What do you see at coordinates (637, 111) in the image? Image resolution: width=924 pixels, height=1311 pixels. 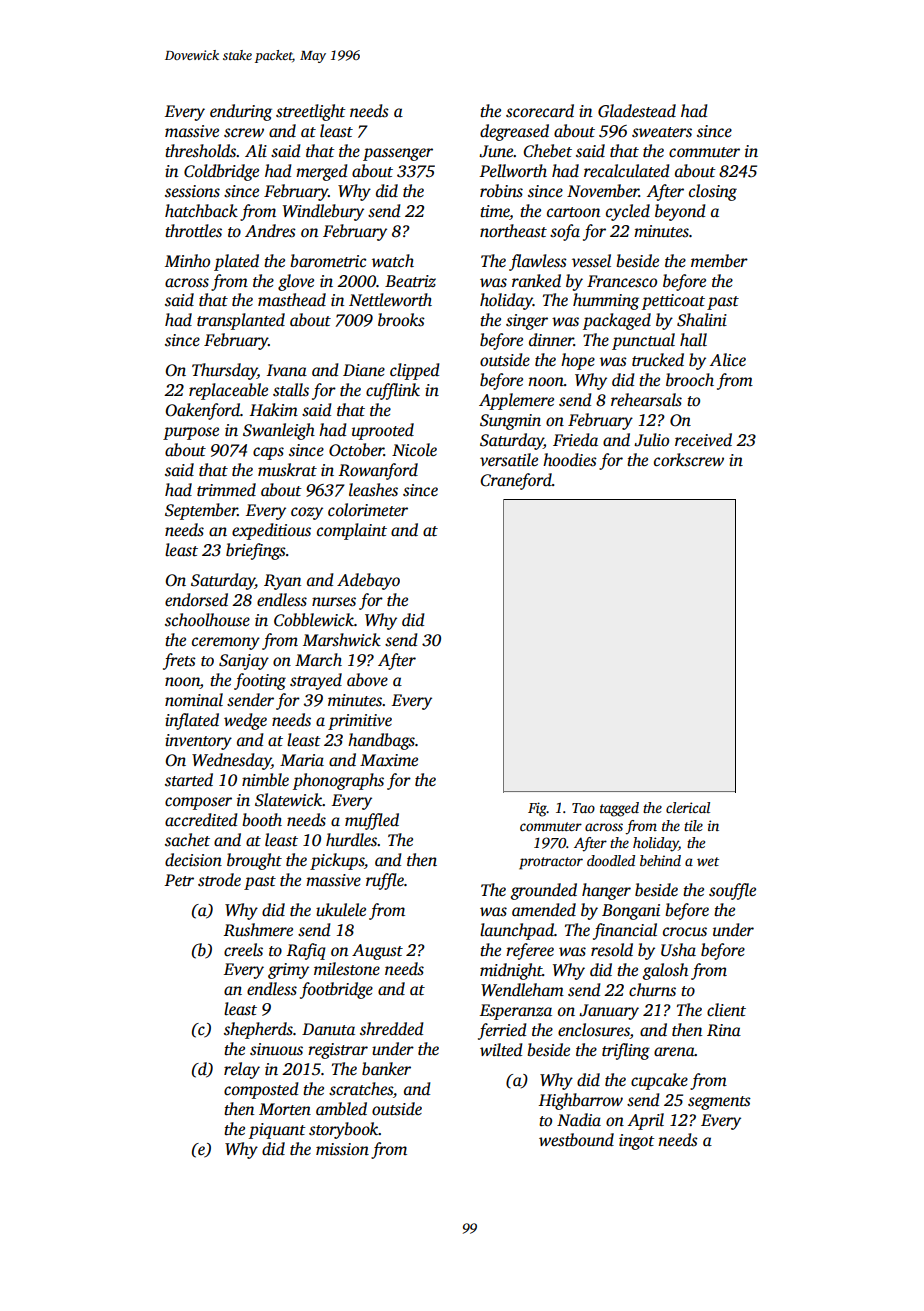 I see `Gladestead` at bounding box center [637, 111].
